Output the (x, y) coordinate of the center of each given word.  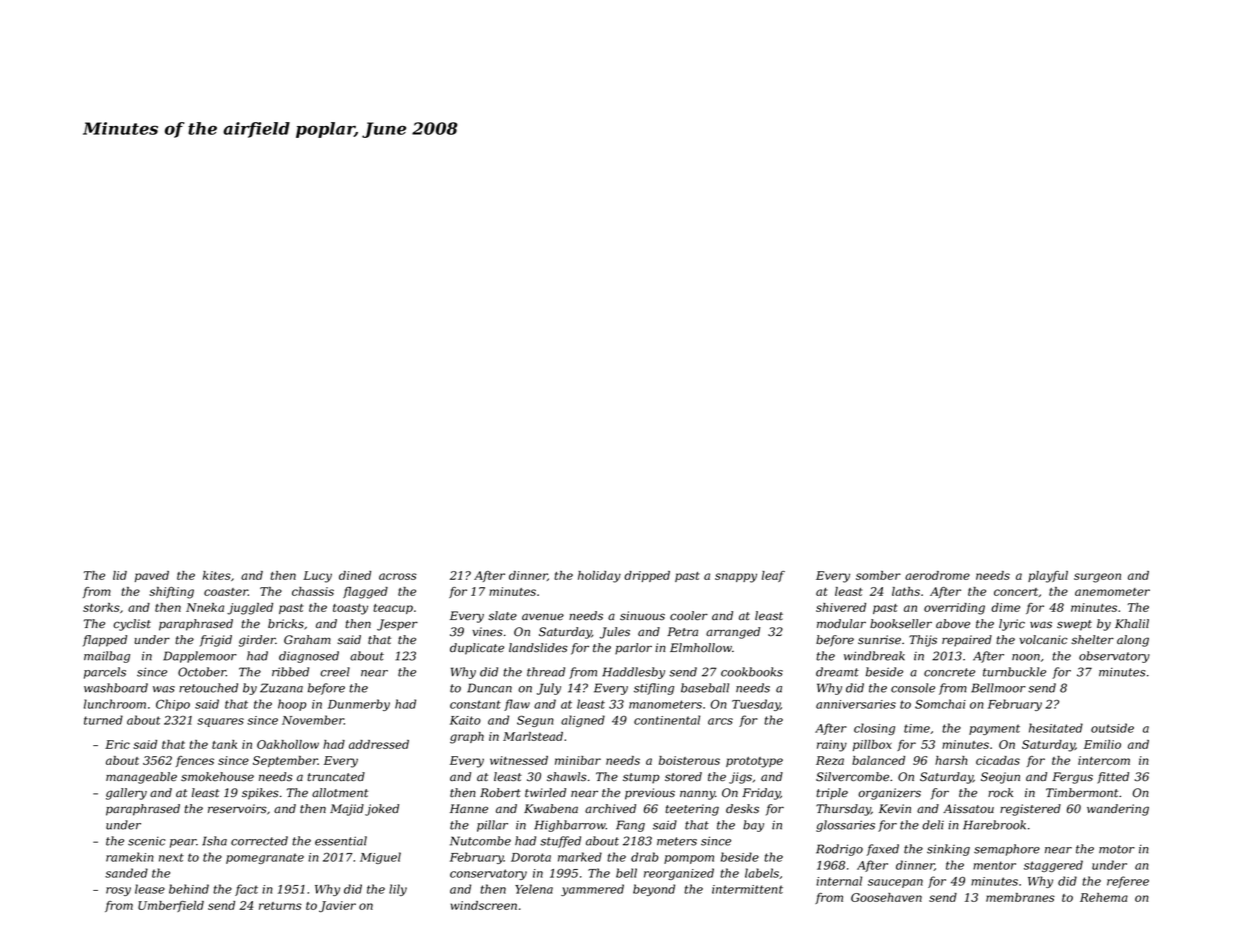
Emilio (1102, 744)
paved (152, 576)
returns (280, 906)
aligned (583, 721)
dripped (647, 576)
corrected (259, 841)
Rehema (1104, 897)
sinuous (642, 616)
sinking (948, 850)
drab (645, 857)
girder (257, 641)
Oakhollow (288, 744)
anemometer (1112, 592)
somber (878, 575)
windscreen (484, 905)
